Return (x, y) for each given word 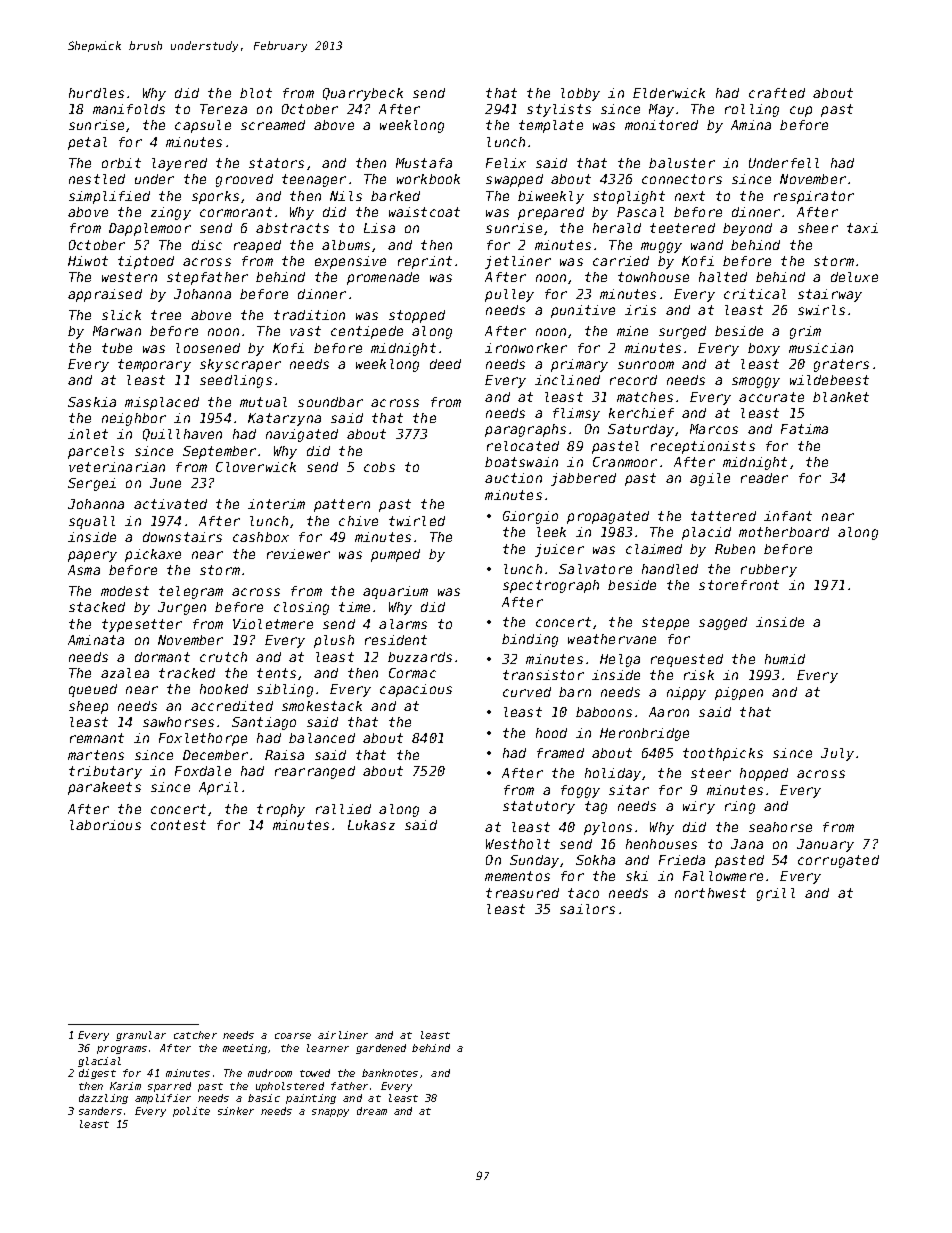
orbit (121, 163)
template (551, 126)
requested (687, 660)
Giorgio (530, 517)
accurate (771, 397)
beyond (747, 229)
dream (372, 1111)
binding (530, 640)
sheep (88, 707)
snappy (330, 1113)
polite (191, 1112)
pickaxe (153, 555)
